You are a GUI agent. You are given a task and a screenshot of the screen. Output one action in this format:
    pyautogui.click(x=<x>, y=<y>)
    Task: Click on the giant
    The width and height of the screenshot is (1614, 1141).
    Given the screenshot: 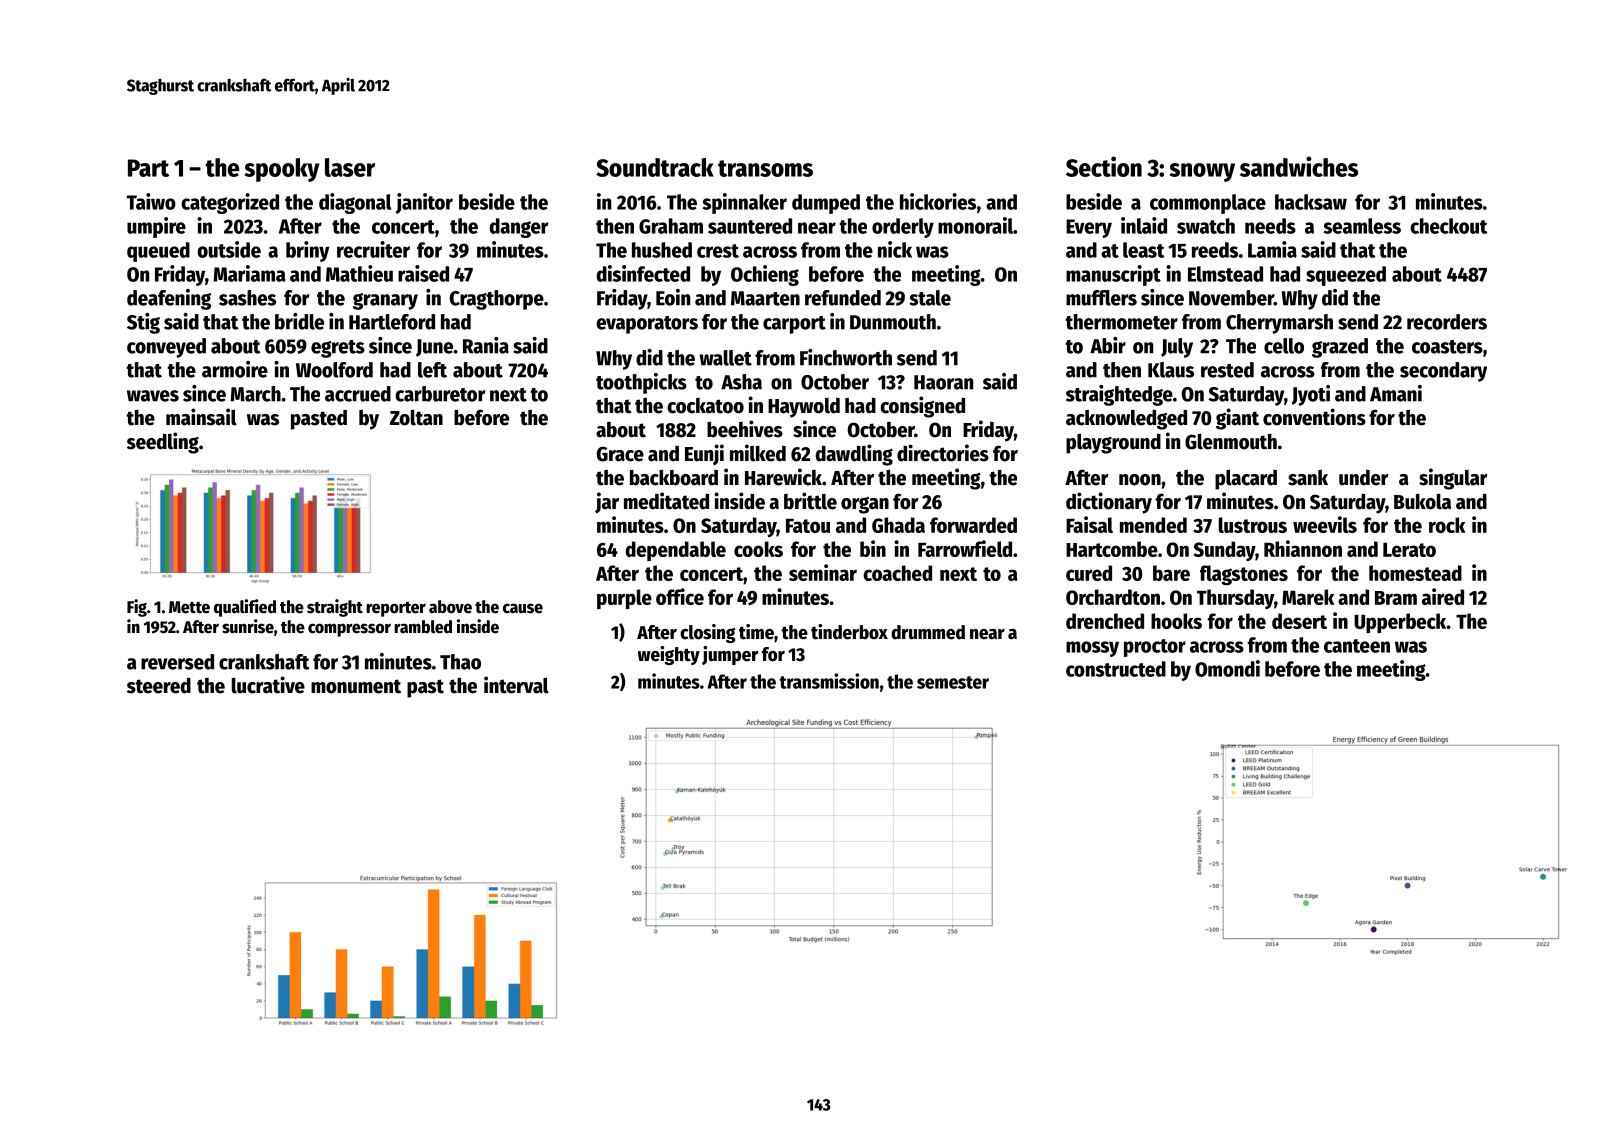 What is the action you would take?
    pyautogui.click(x=1237, y=419)
